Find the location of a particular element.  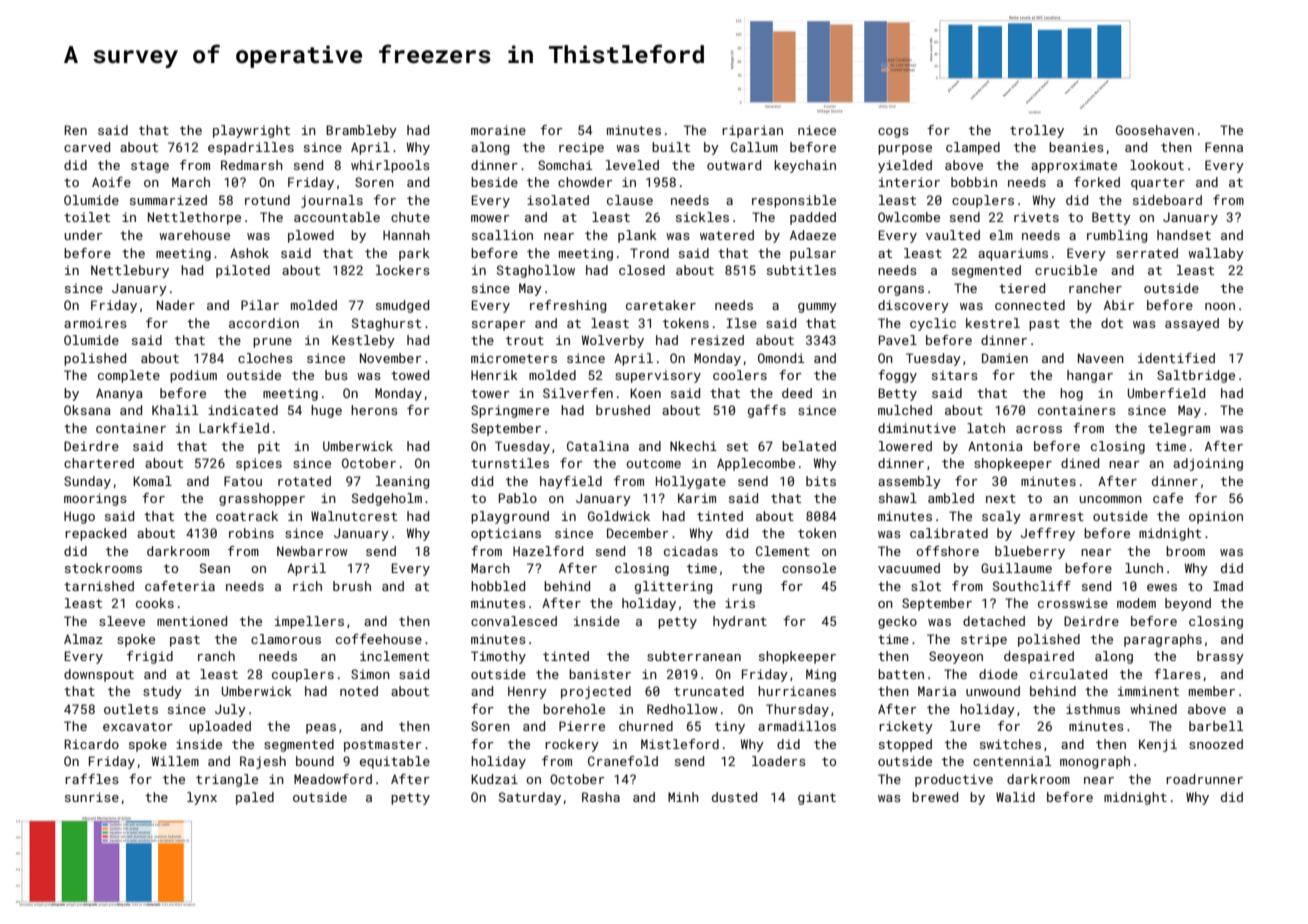

lunch is located at coordinates (1144, 568).
